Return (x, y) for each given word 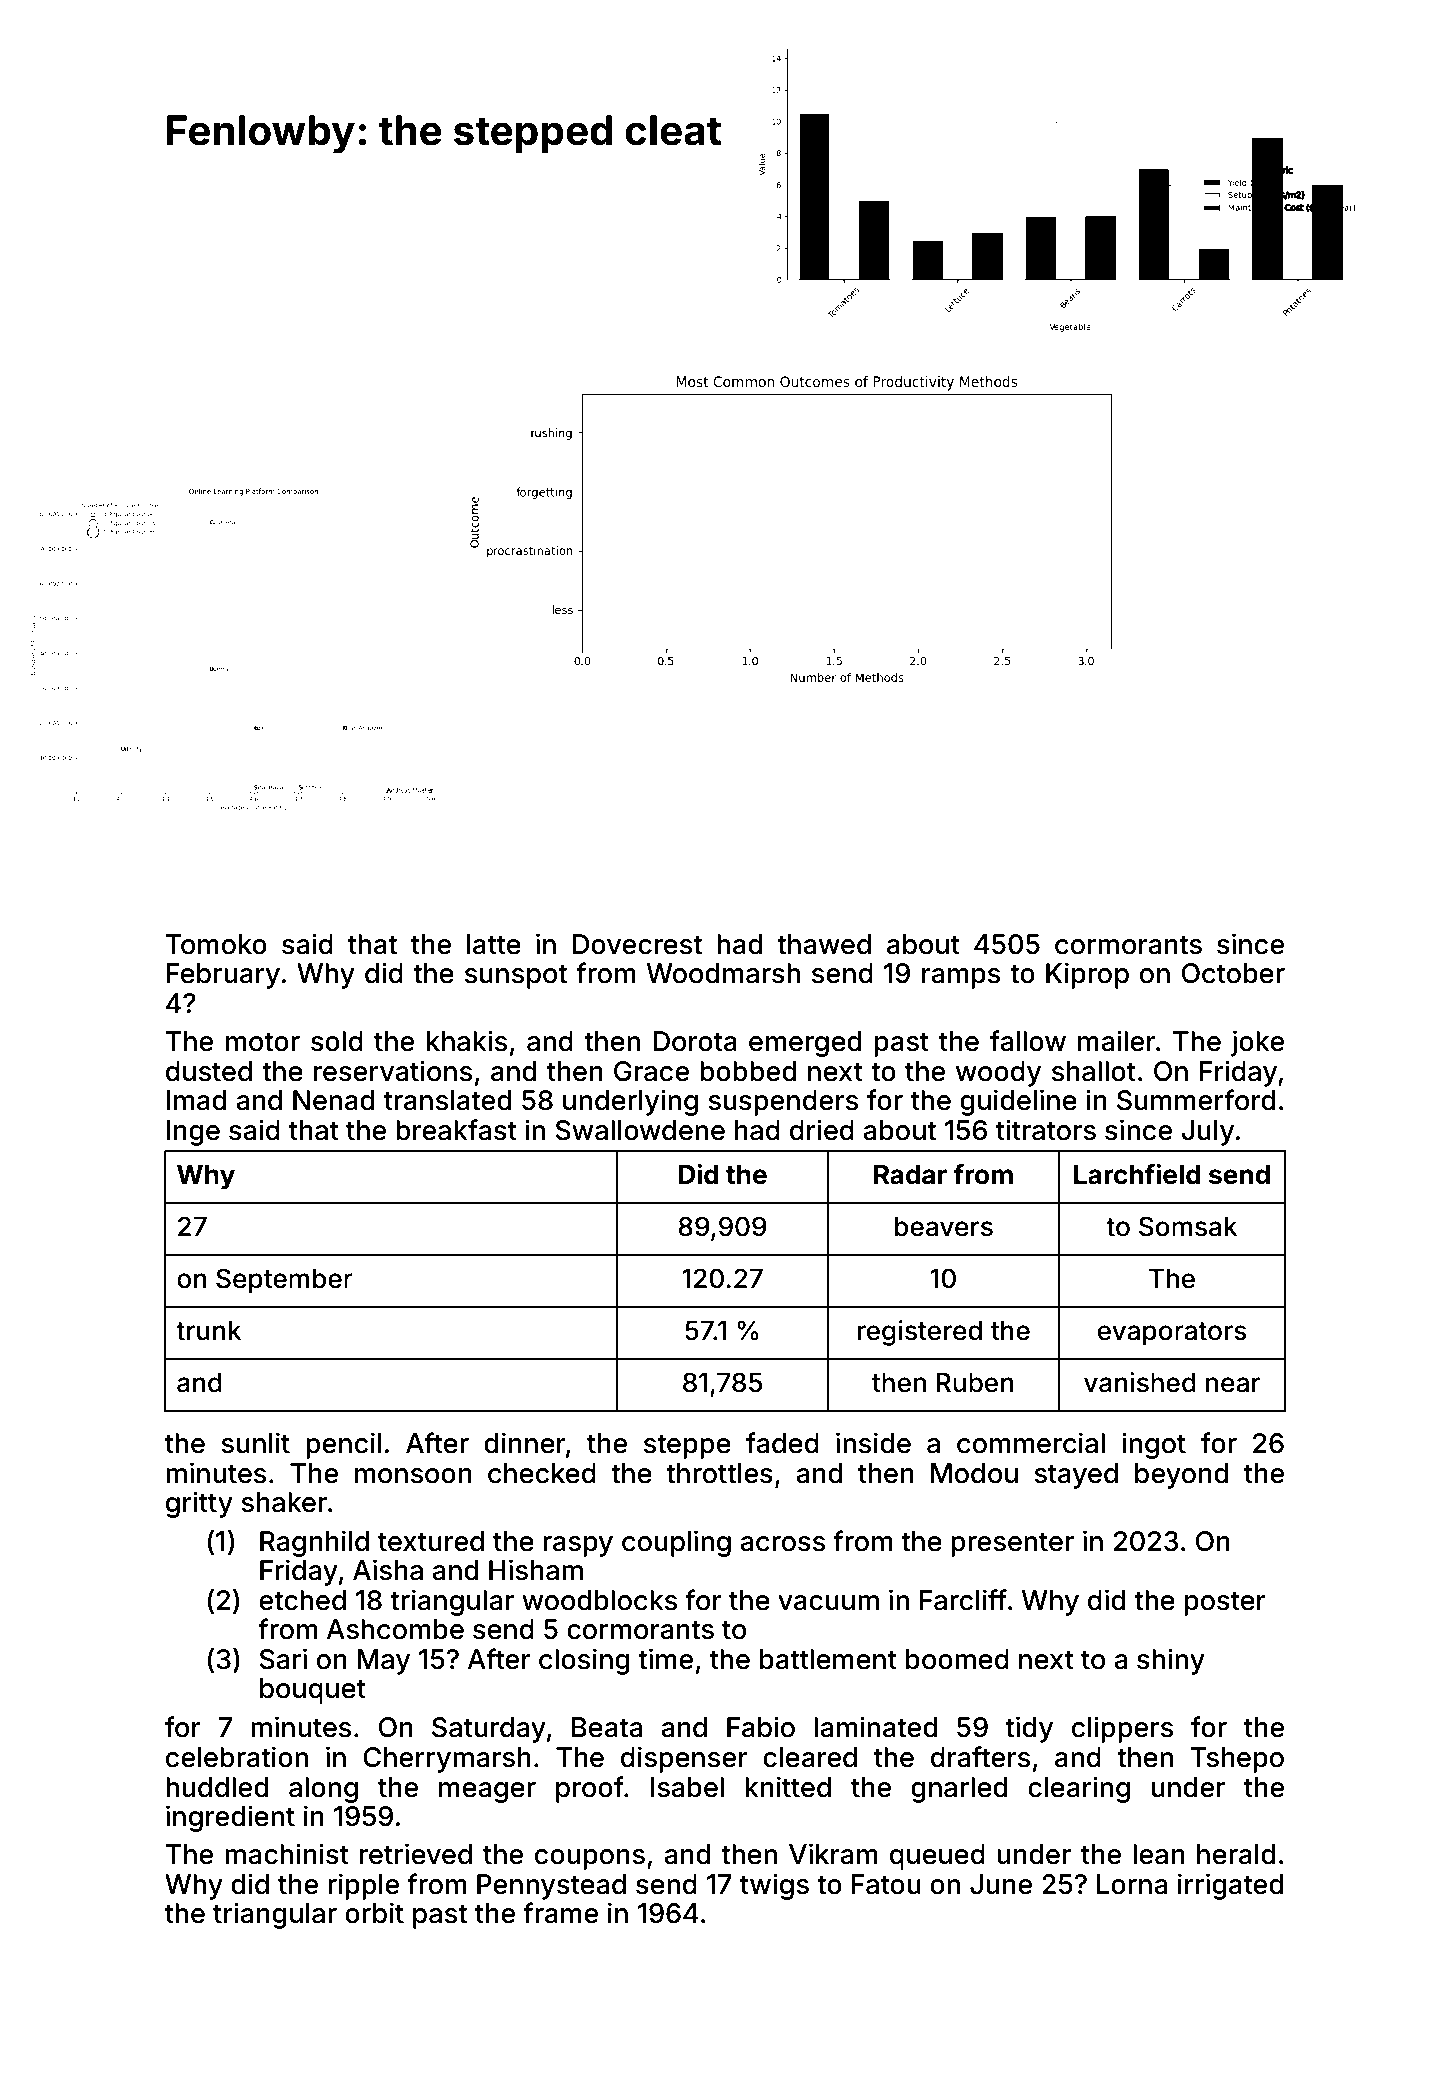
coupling (676, 1543)
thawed (824, 944)
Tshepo (1237, 1760)
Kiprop (1087, 975)
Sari (283, 1659)
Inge (193, 1133)
